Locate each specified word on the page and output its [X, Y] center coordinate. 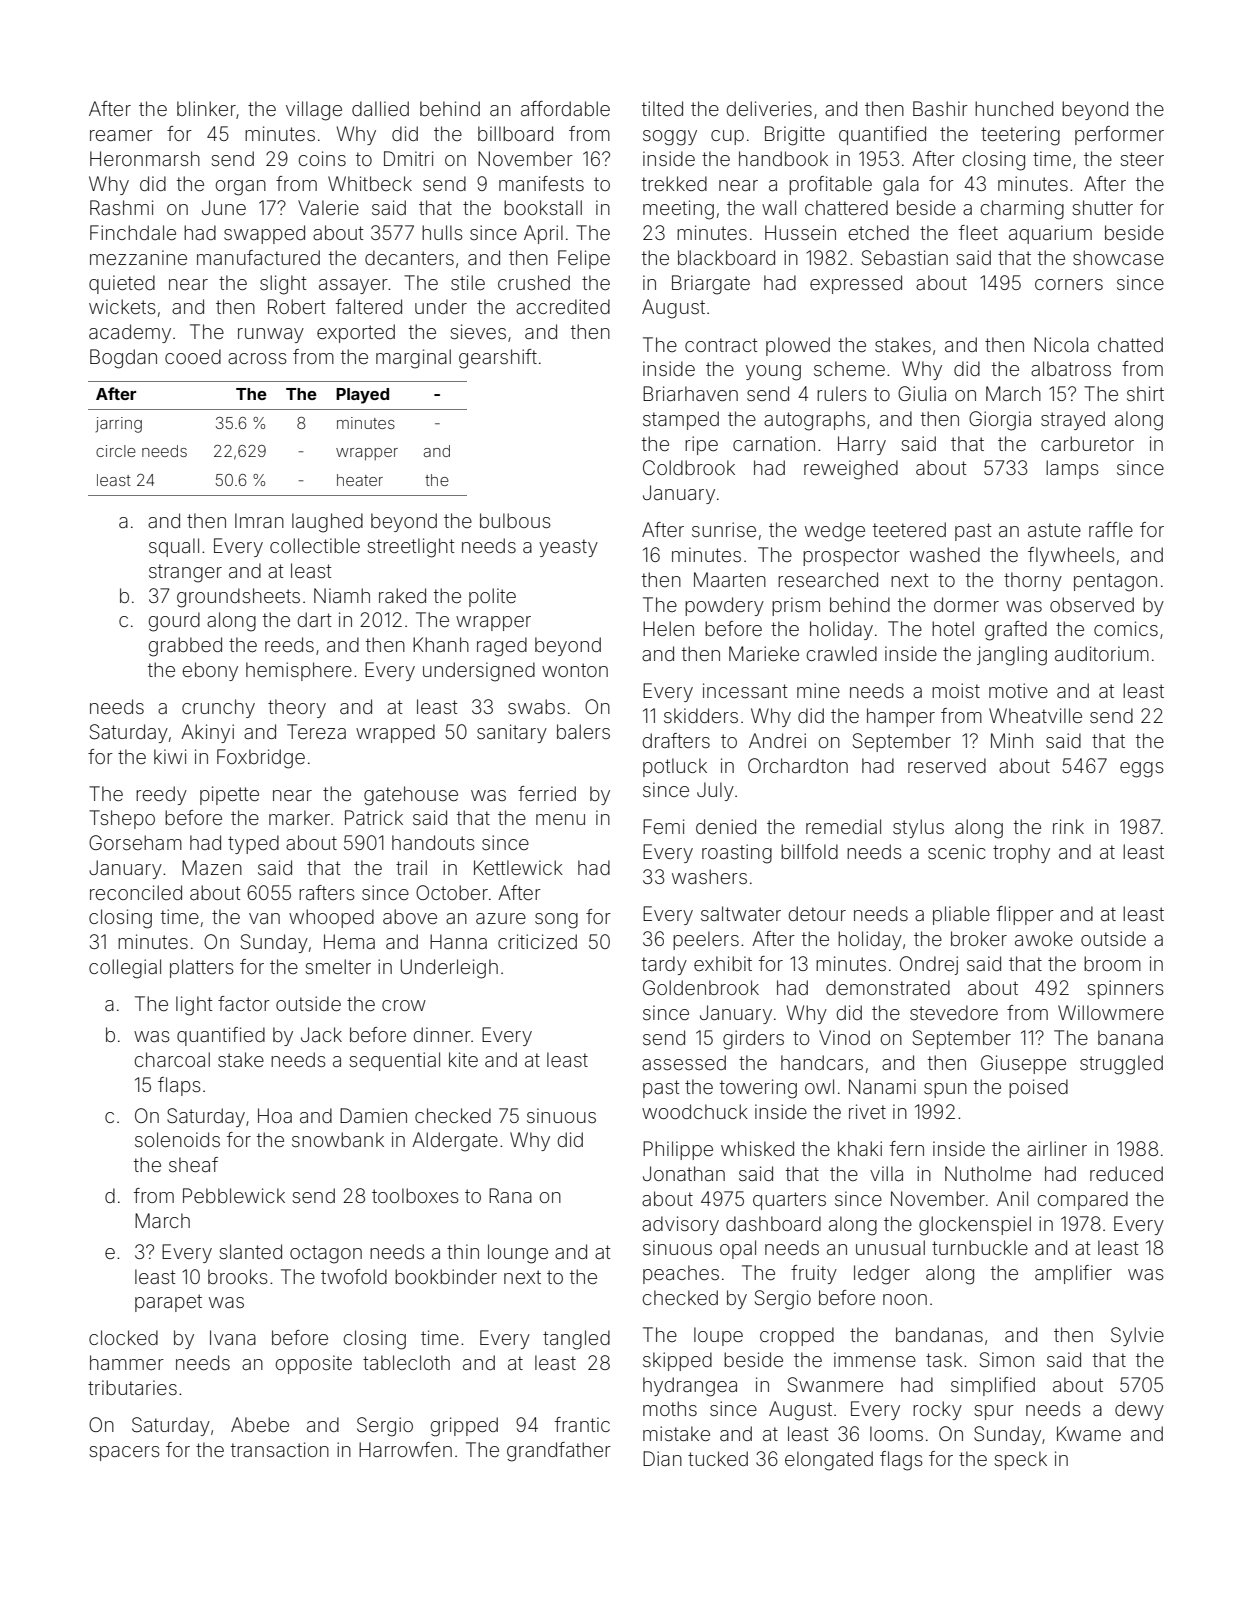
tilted [662, 108]
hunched [1014, 108]
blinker [206, 108]
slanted [250, 1251]
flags [901, 1461]
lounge [518, 1254]
